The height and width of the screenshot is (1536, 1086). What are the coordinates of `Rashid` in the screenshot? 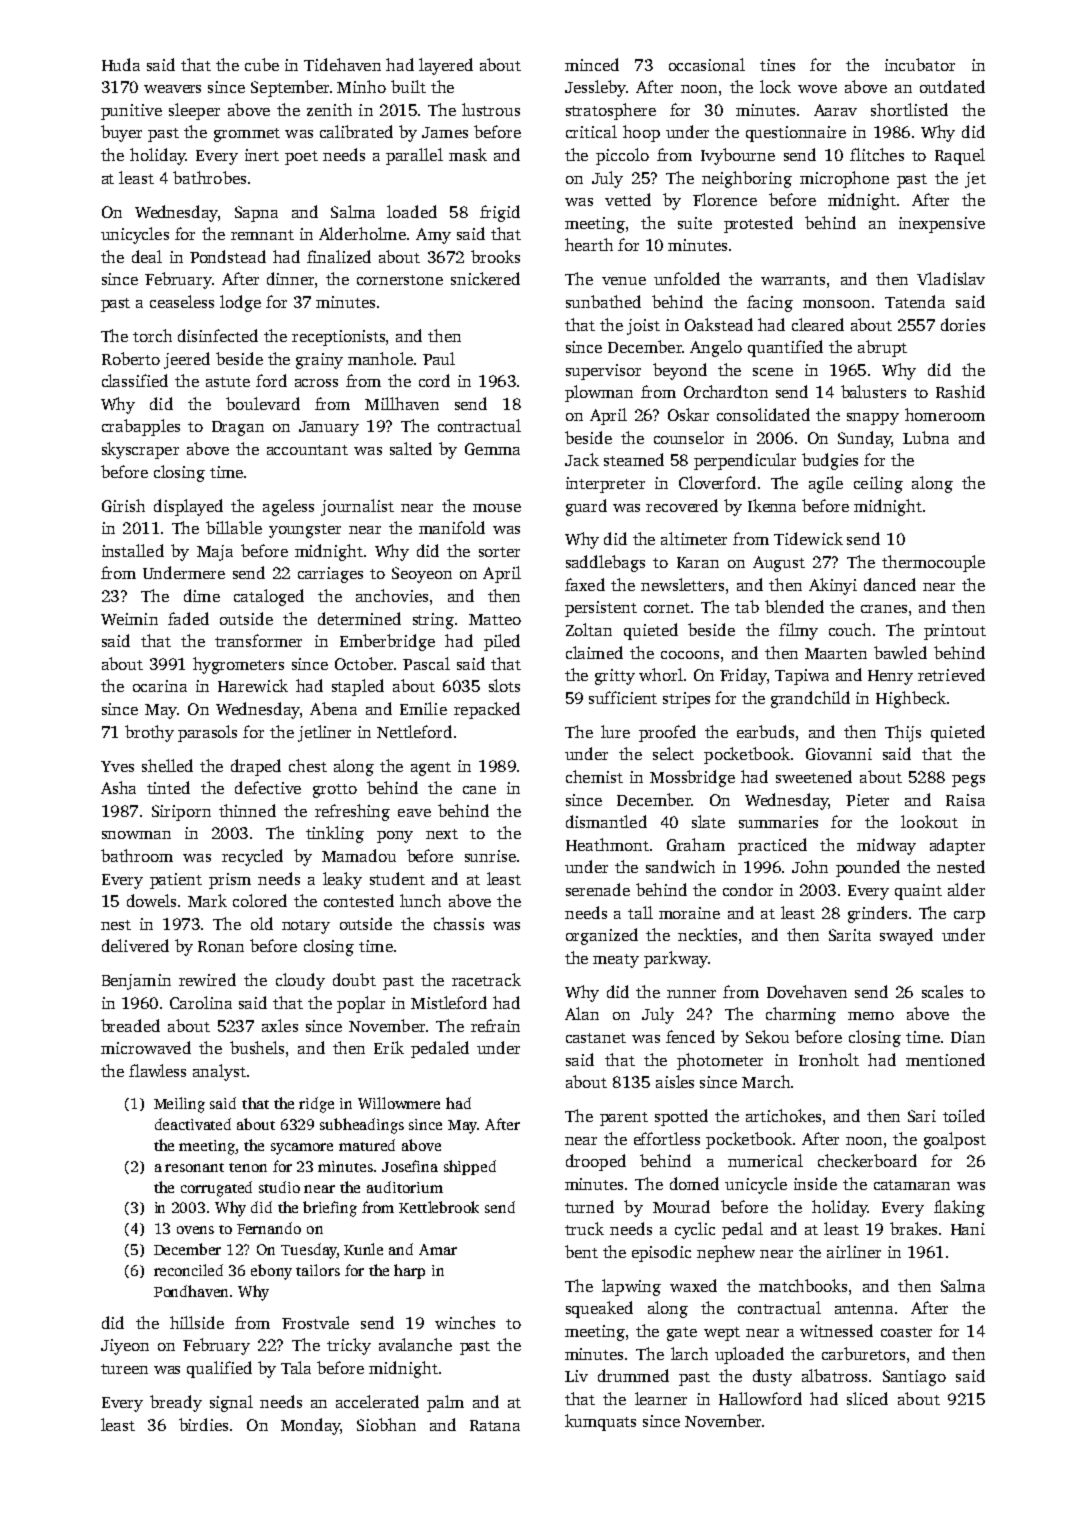 It's located at (960, 391).
